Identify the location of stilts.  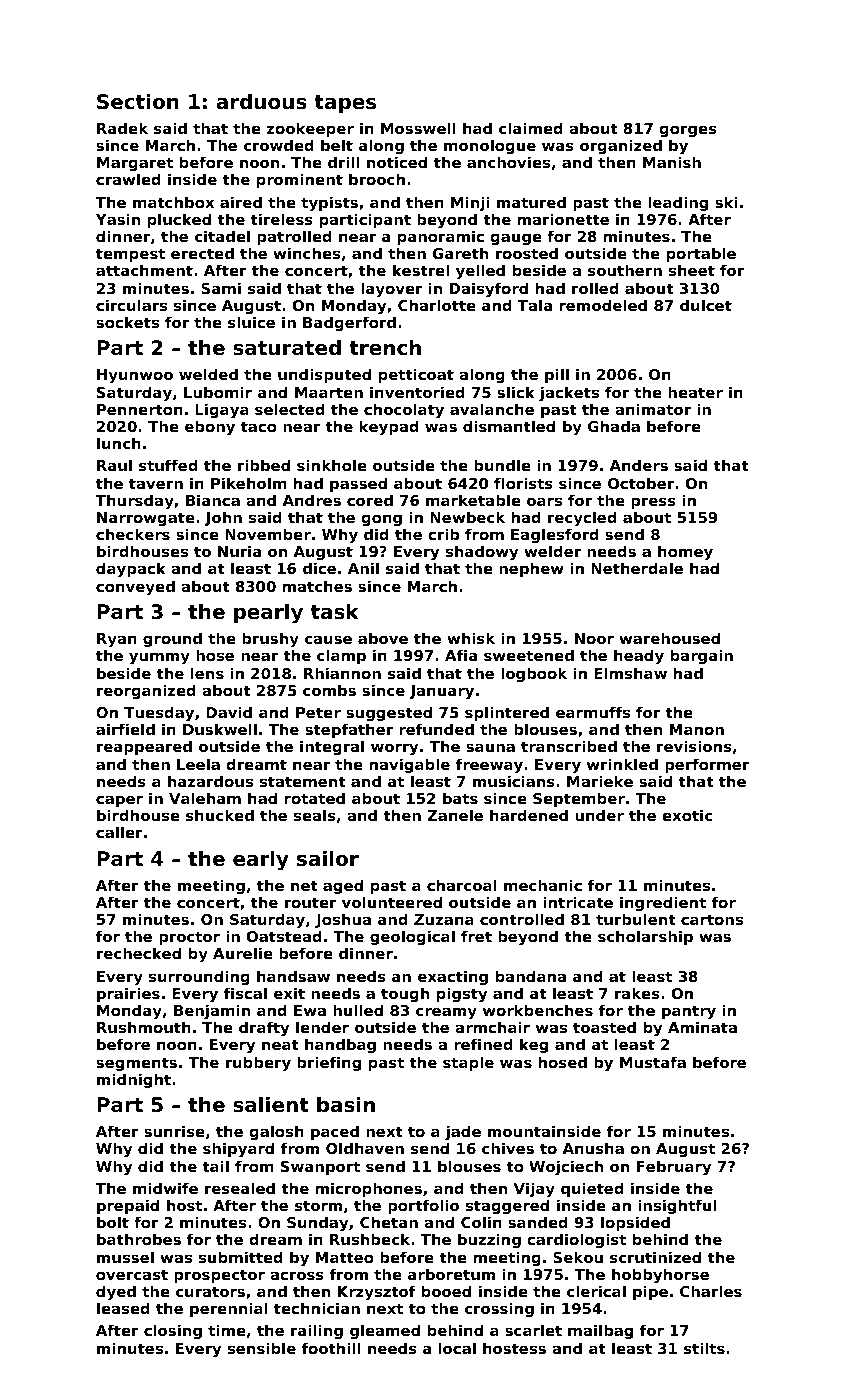
(704, 1348).
